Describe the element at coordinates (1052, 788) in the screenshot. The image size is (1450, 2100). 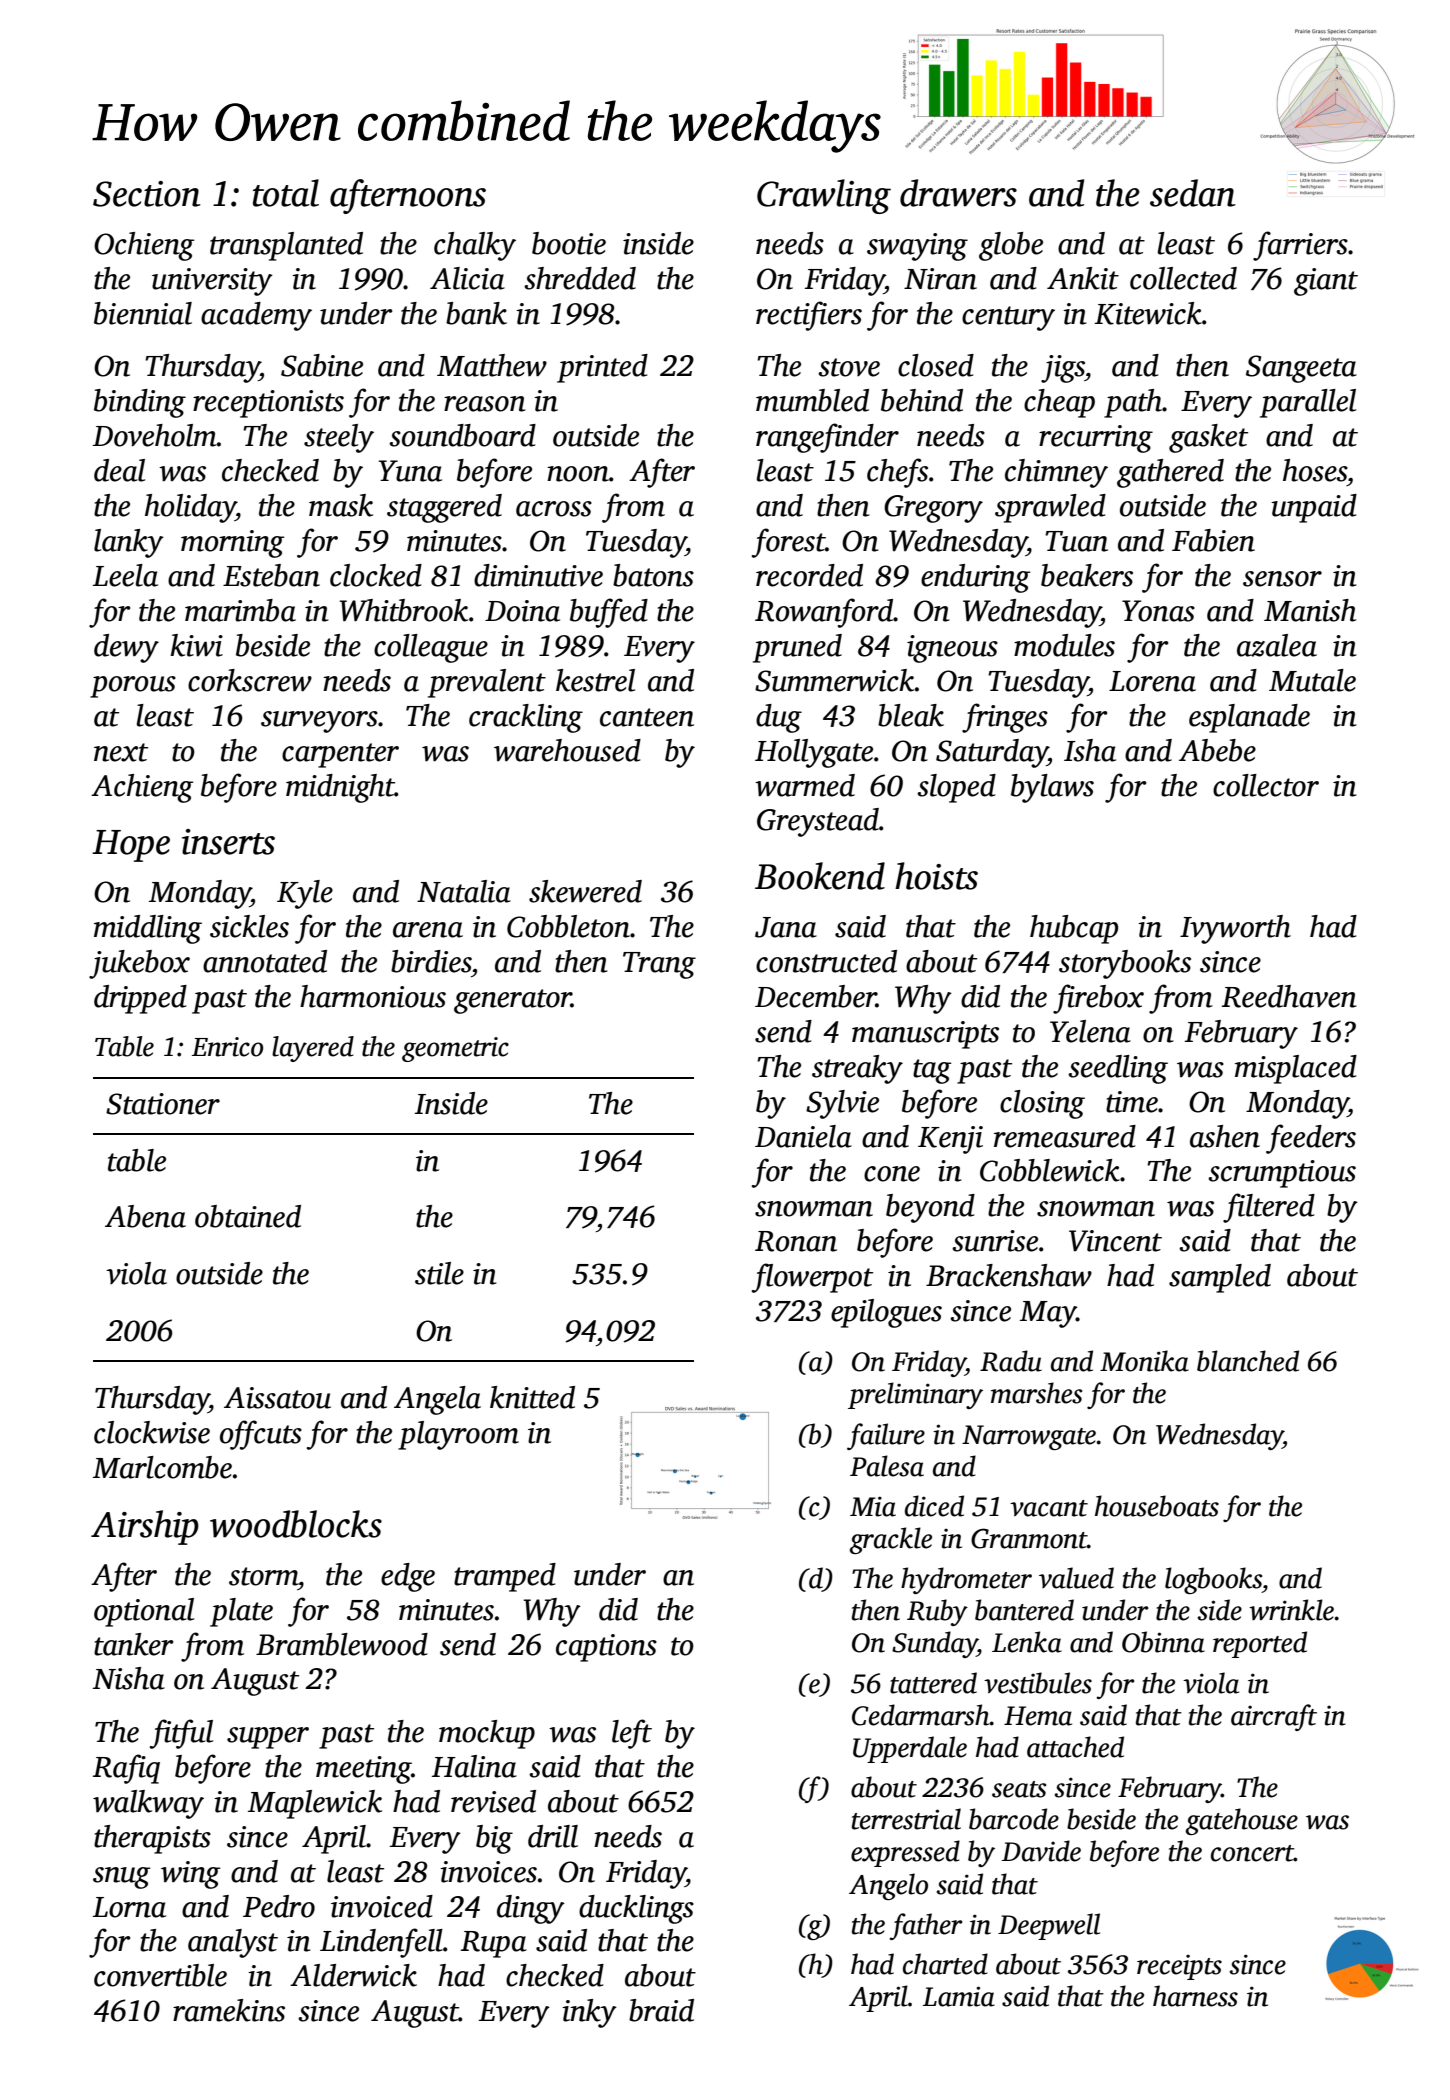
I see `bylaws` at that location.
